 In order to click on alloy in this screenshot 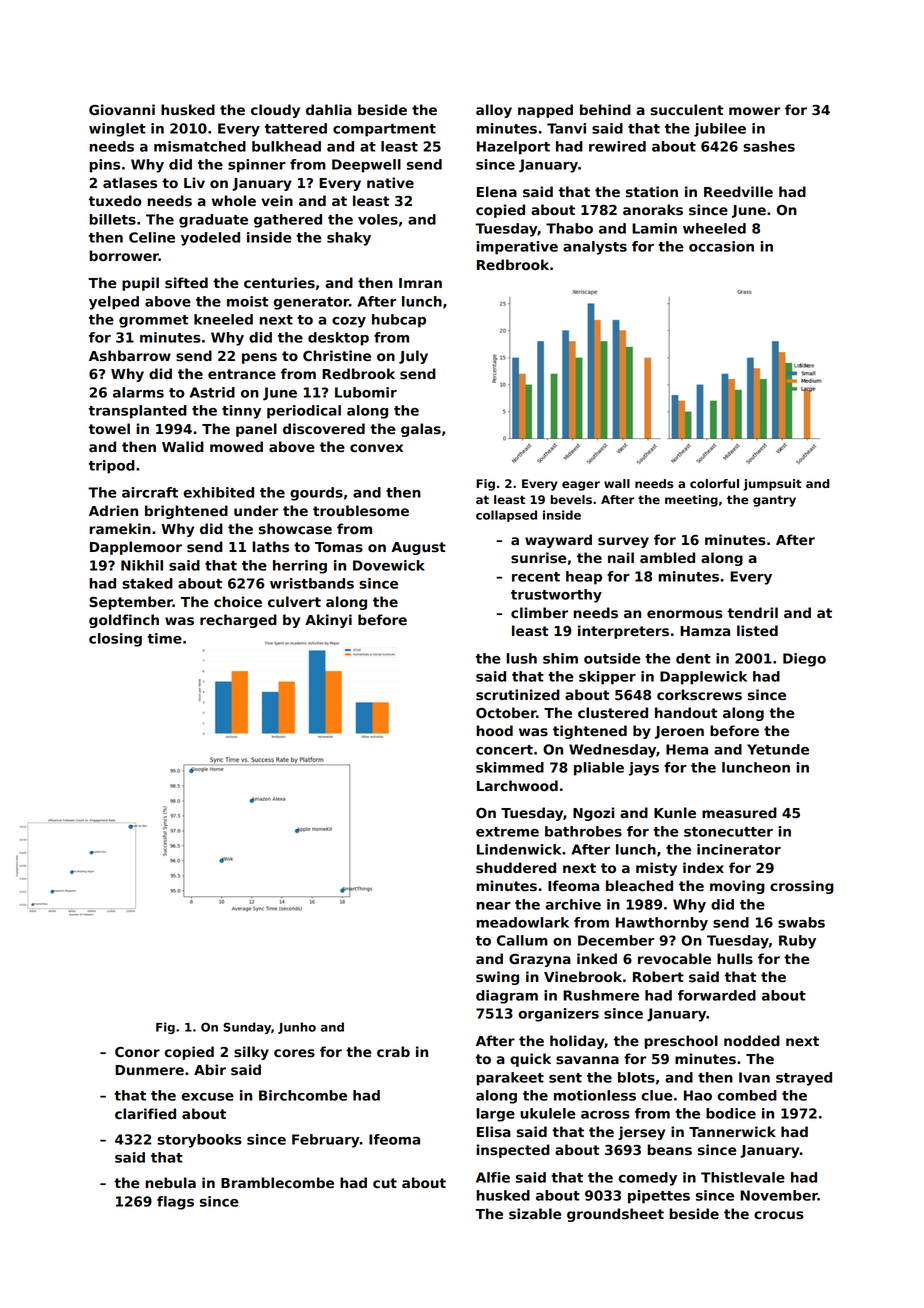, I will do `click(494, 111)`.
